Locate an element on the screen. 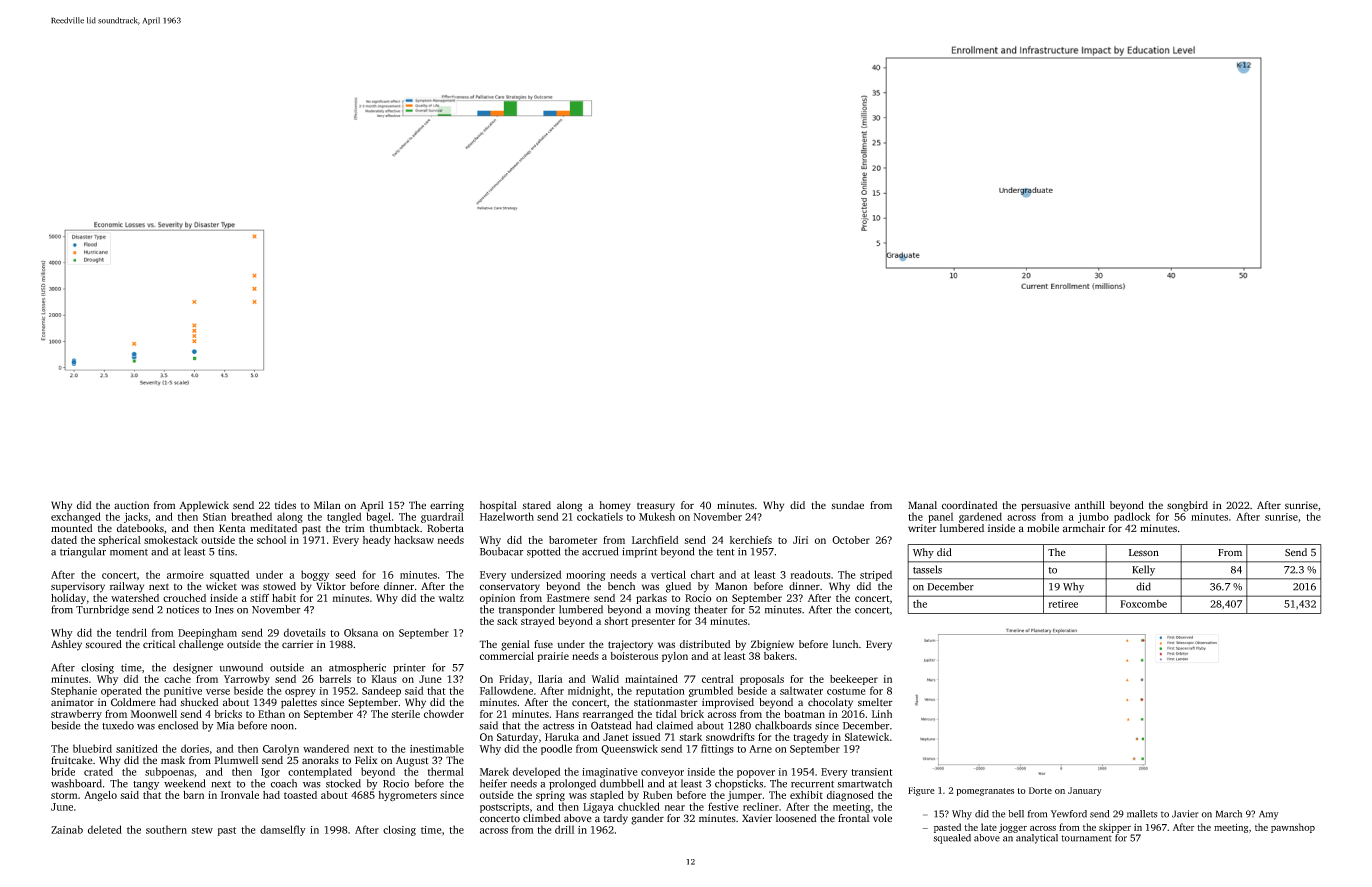 This screenshot has width=1372, height=887. stew is located at coordinates (202, 830).
